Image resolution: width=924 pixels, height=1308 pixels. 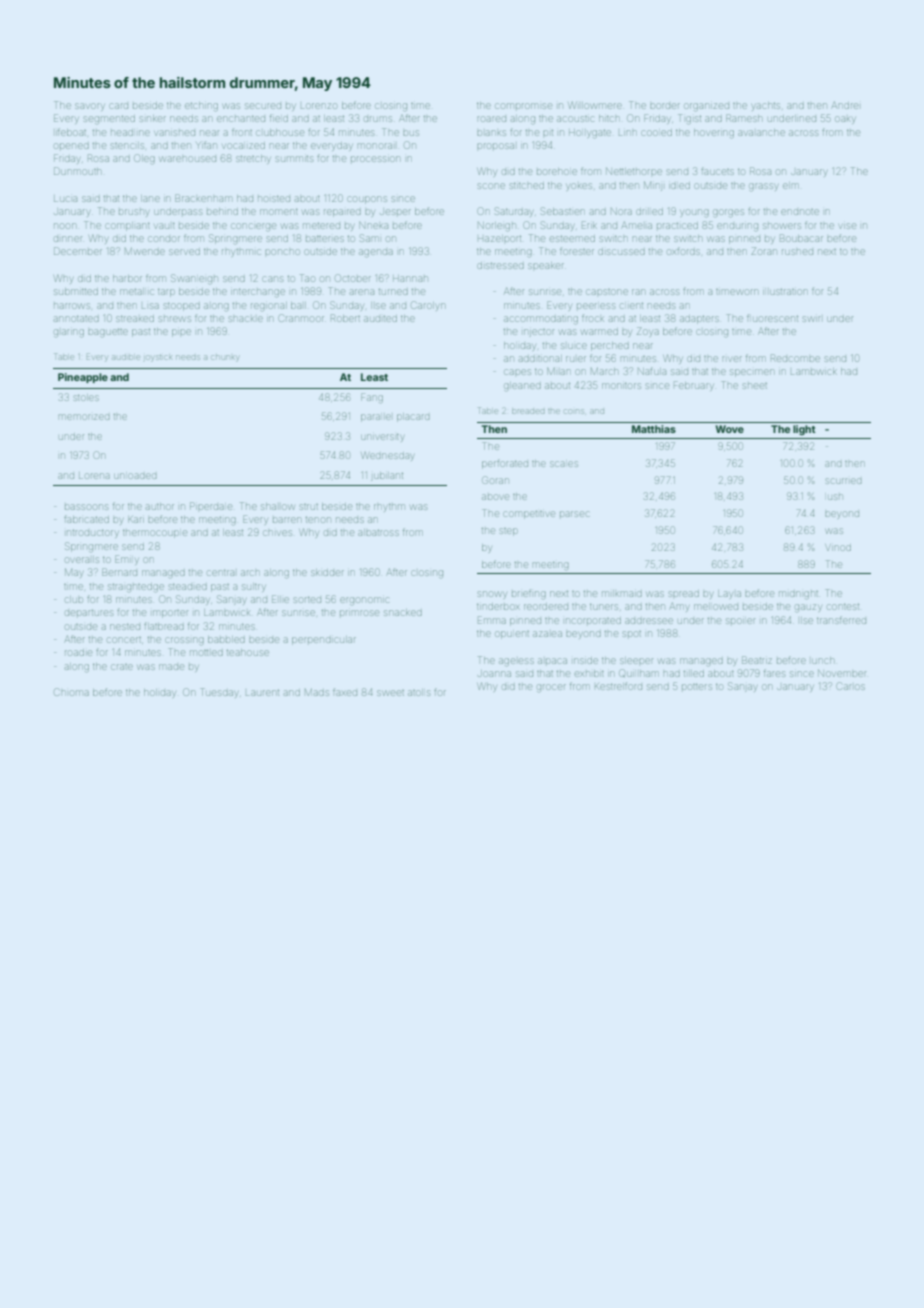 What do you see at coordinates (77, 171) in the screenshot?
I see `Dunmouth` at bounding box center [77, 171].
